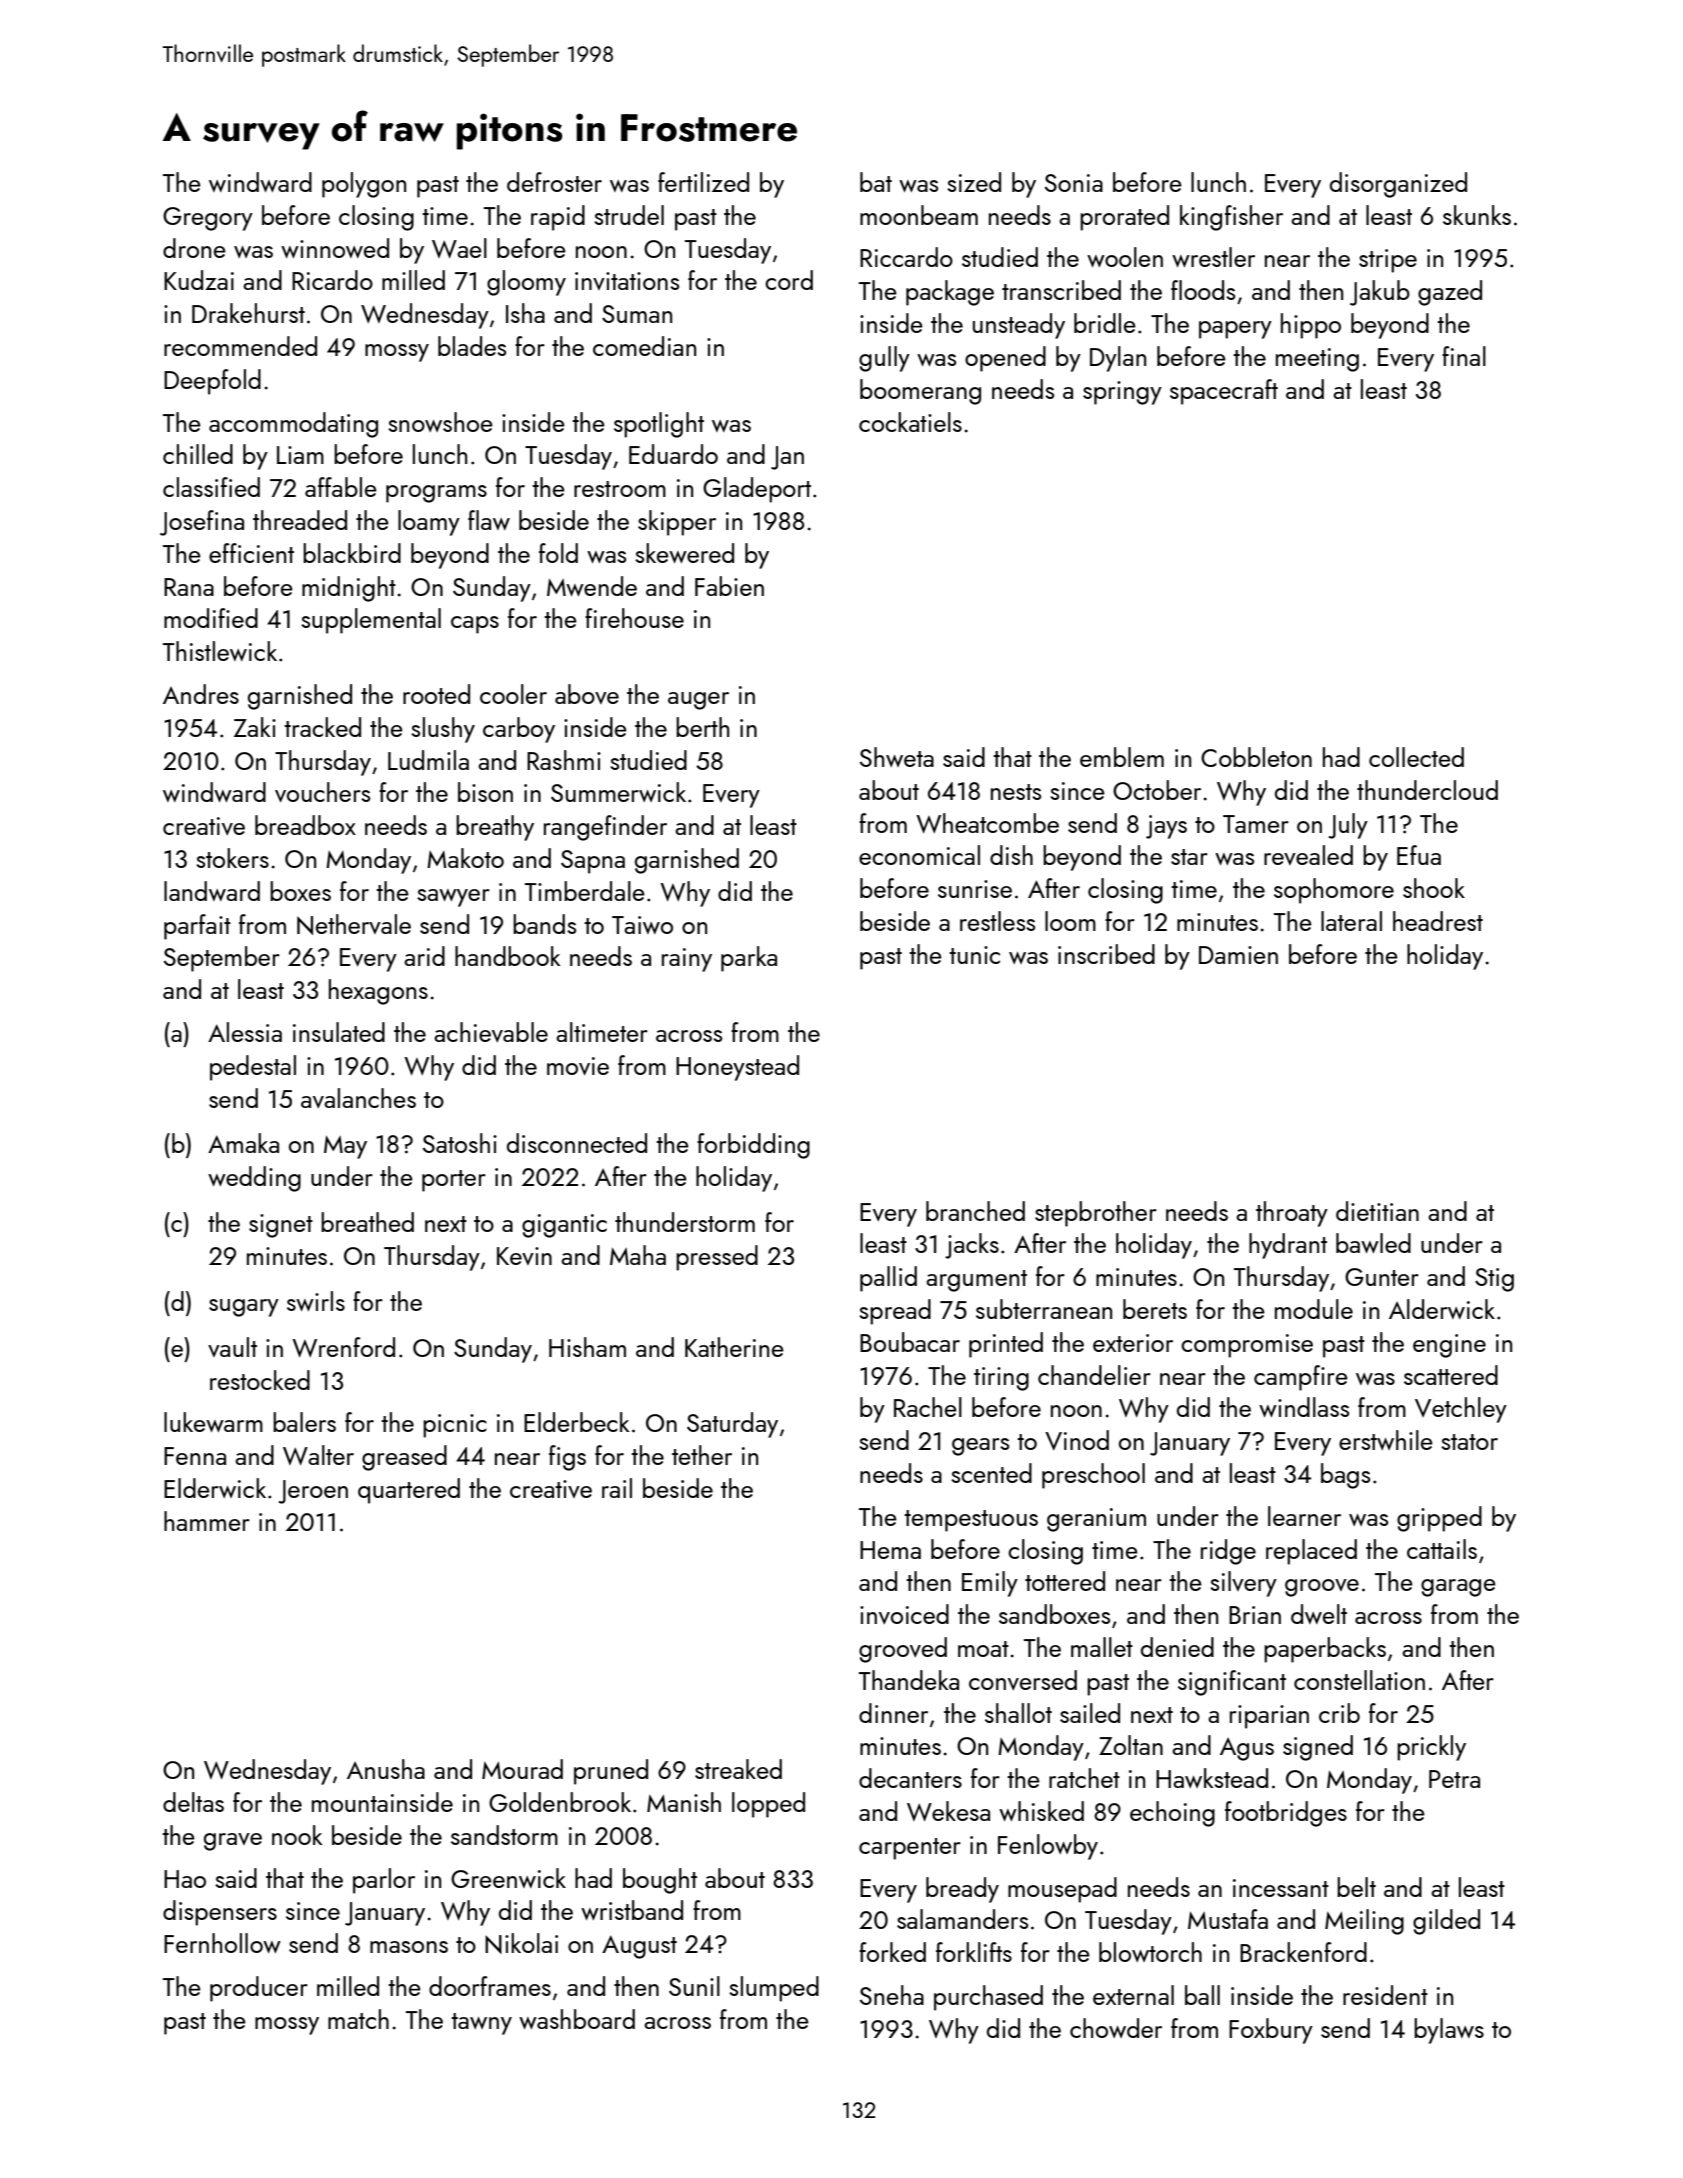 This document has width=1683, height=2178. Describe the element at coordinates (703, 182) in the document. I see `fertilized` at that location.
